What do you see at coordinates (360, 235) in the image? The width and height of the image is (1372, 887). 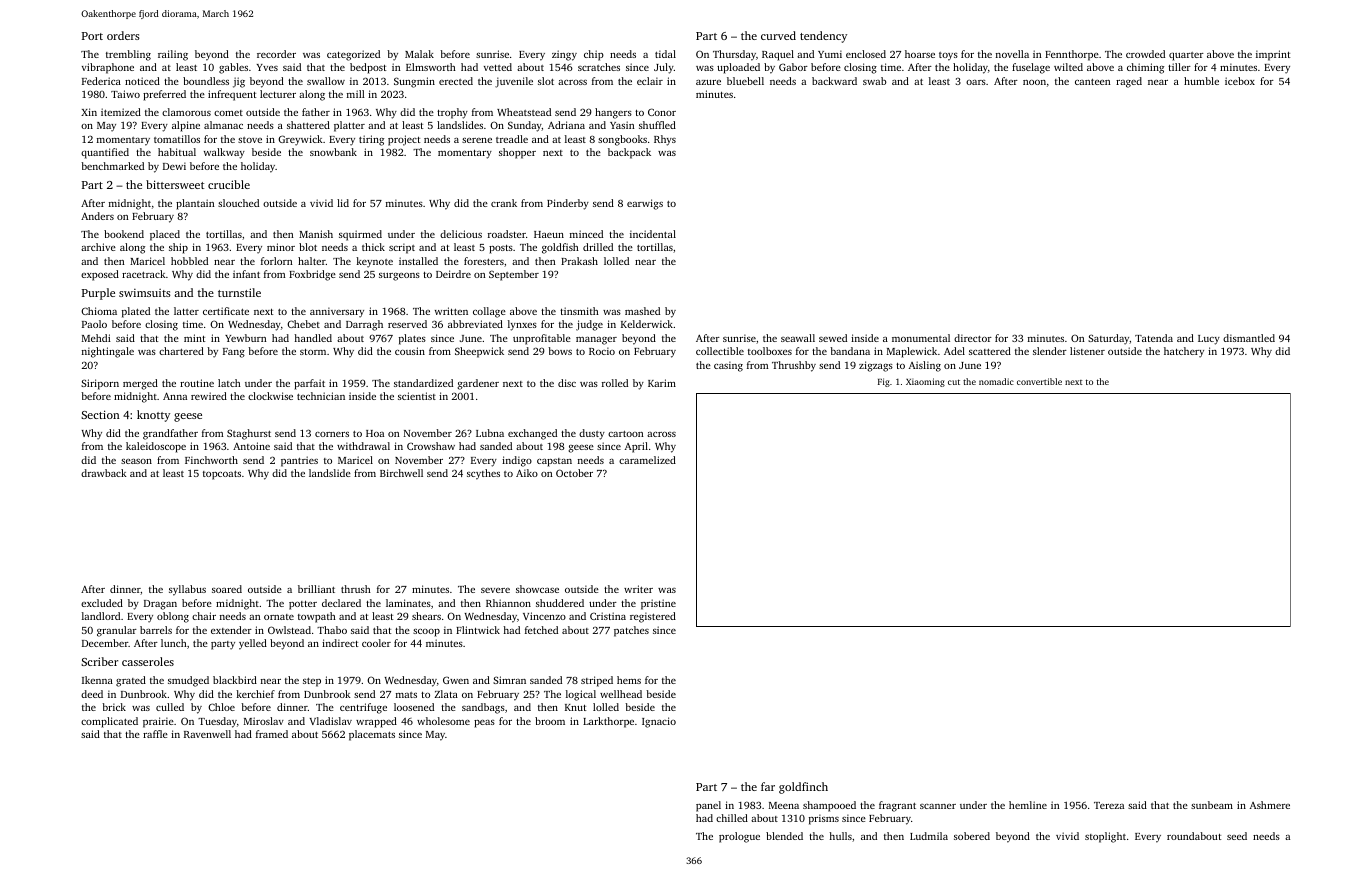 I see `squirmed` at bounding box center [360, 235].
